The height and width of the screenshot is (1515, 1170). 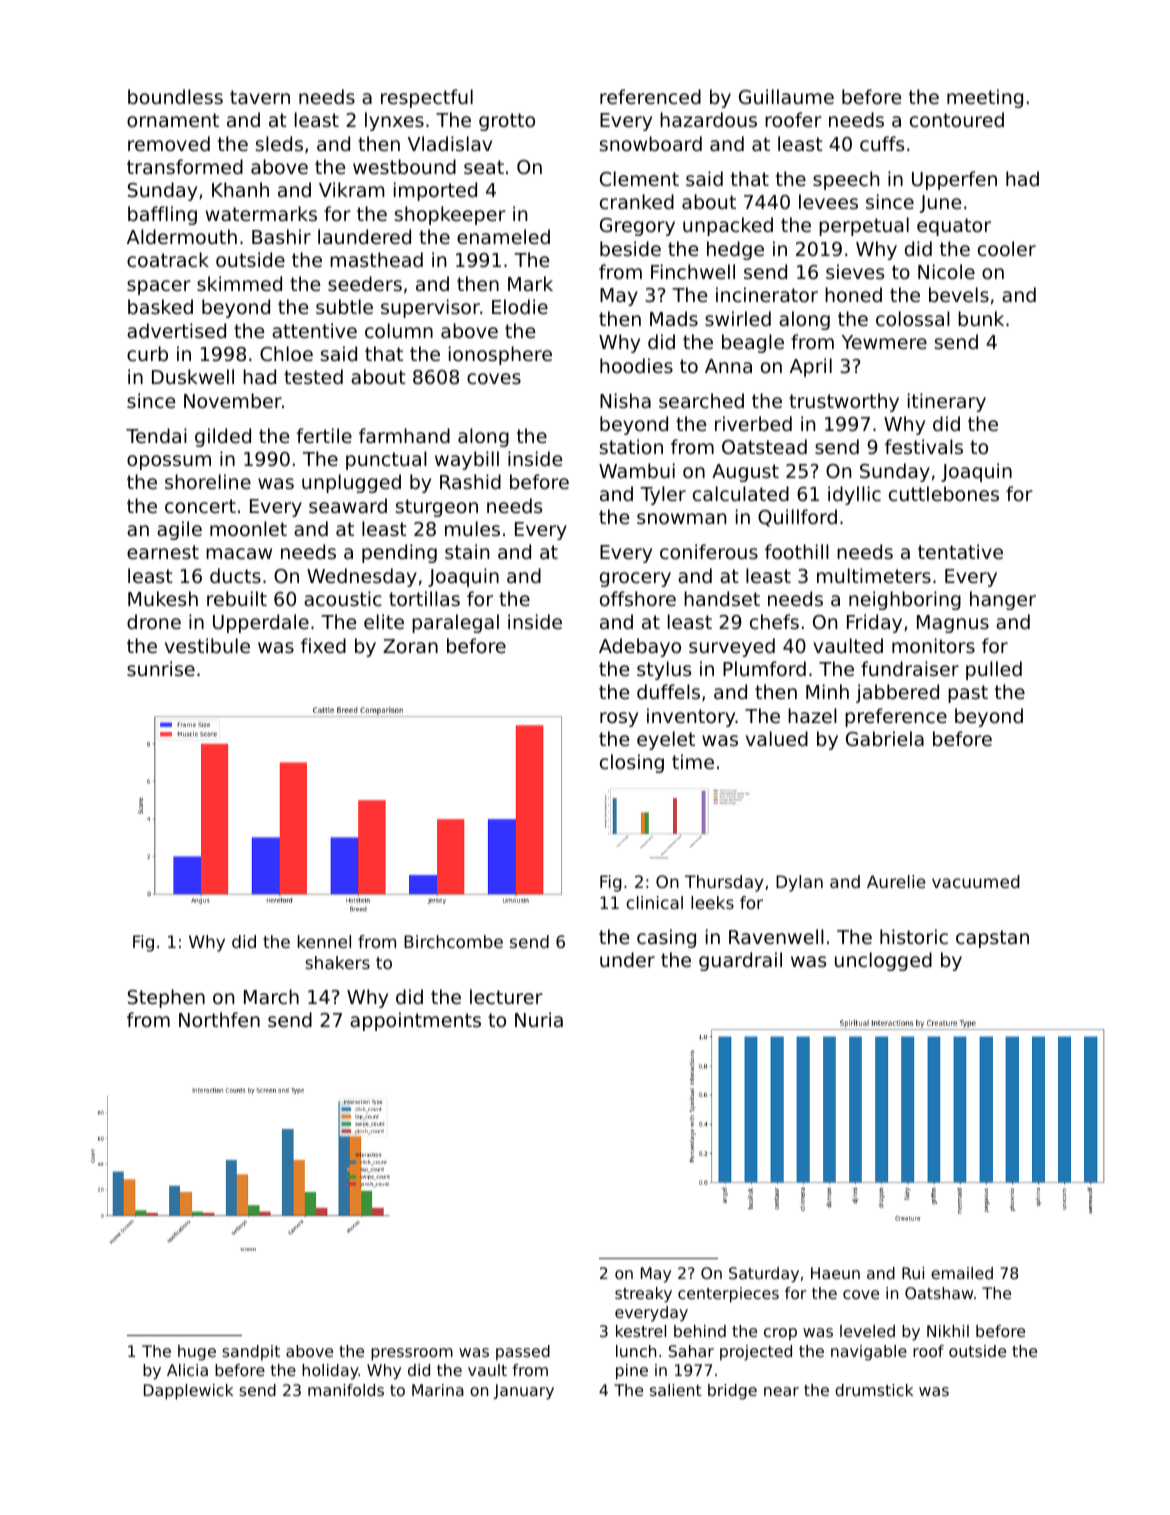 What do you see at coordinates (166, 998) in the screenshot?
I see `Stephen` at bounding box center [166, 998].
